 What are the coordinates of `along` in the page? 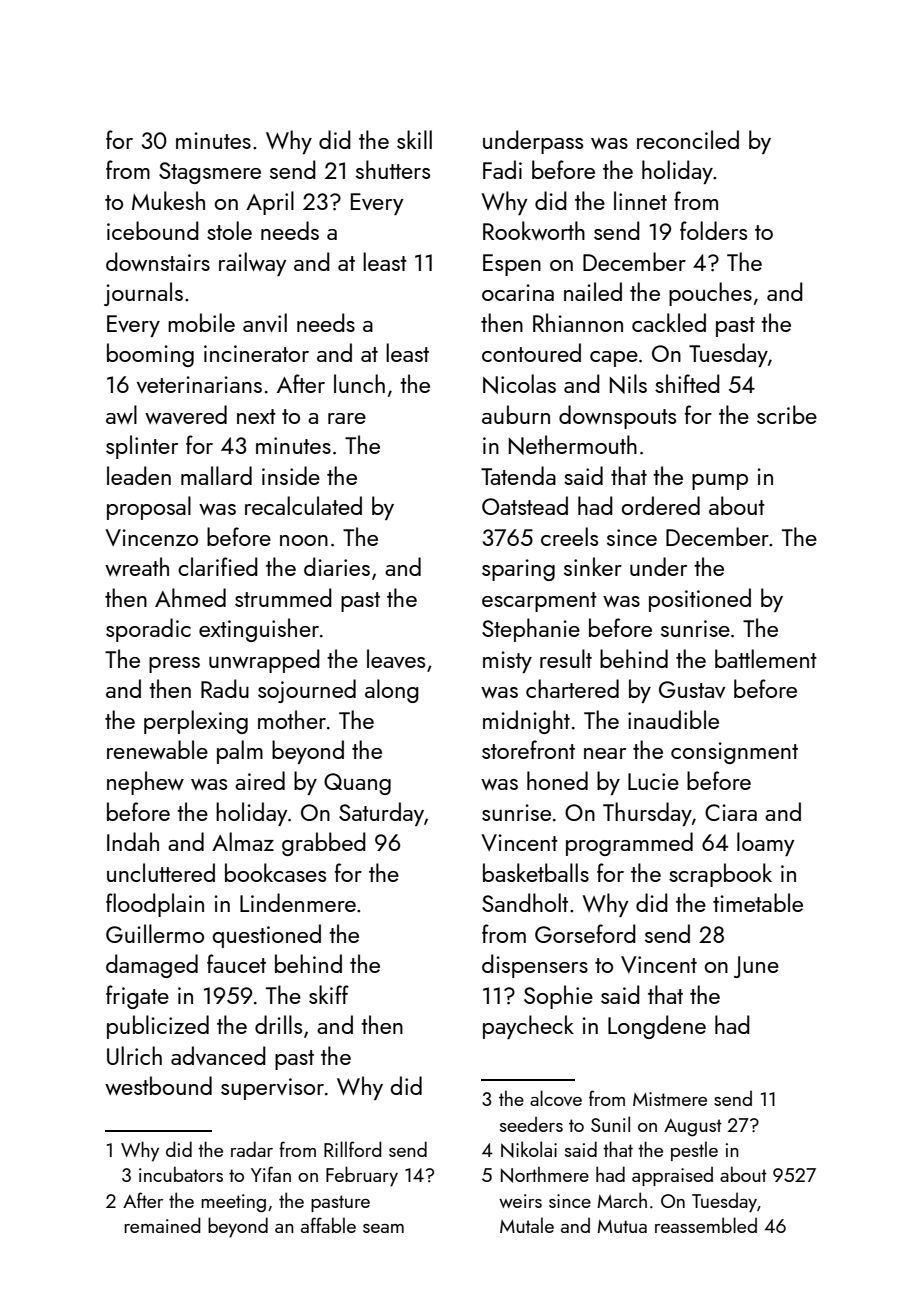 It's located at (392, 691).
